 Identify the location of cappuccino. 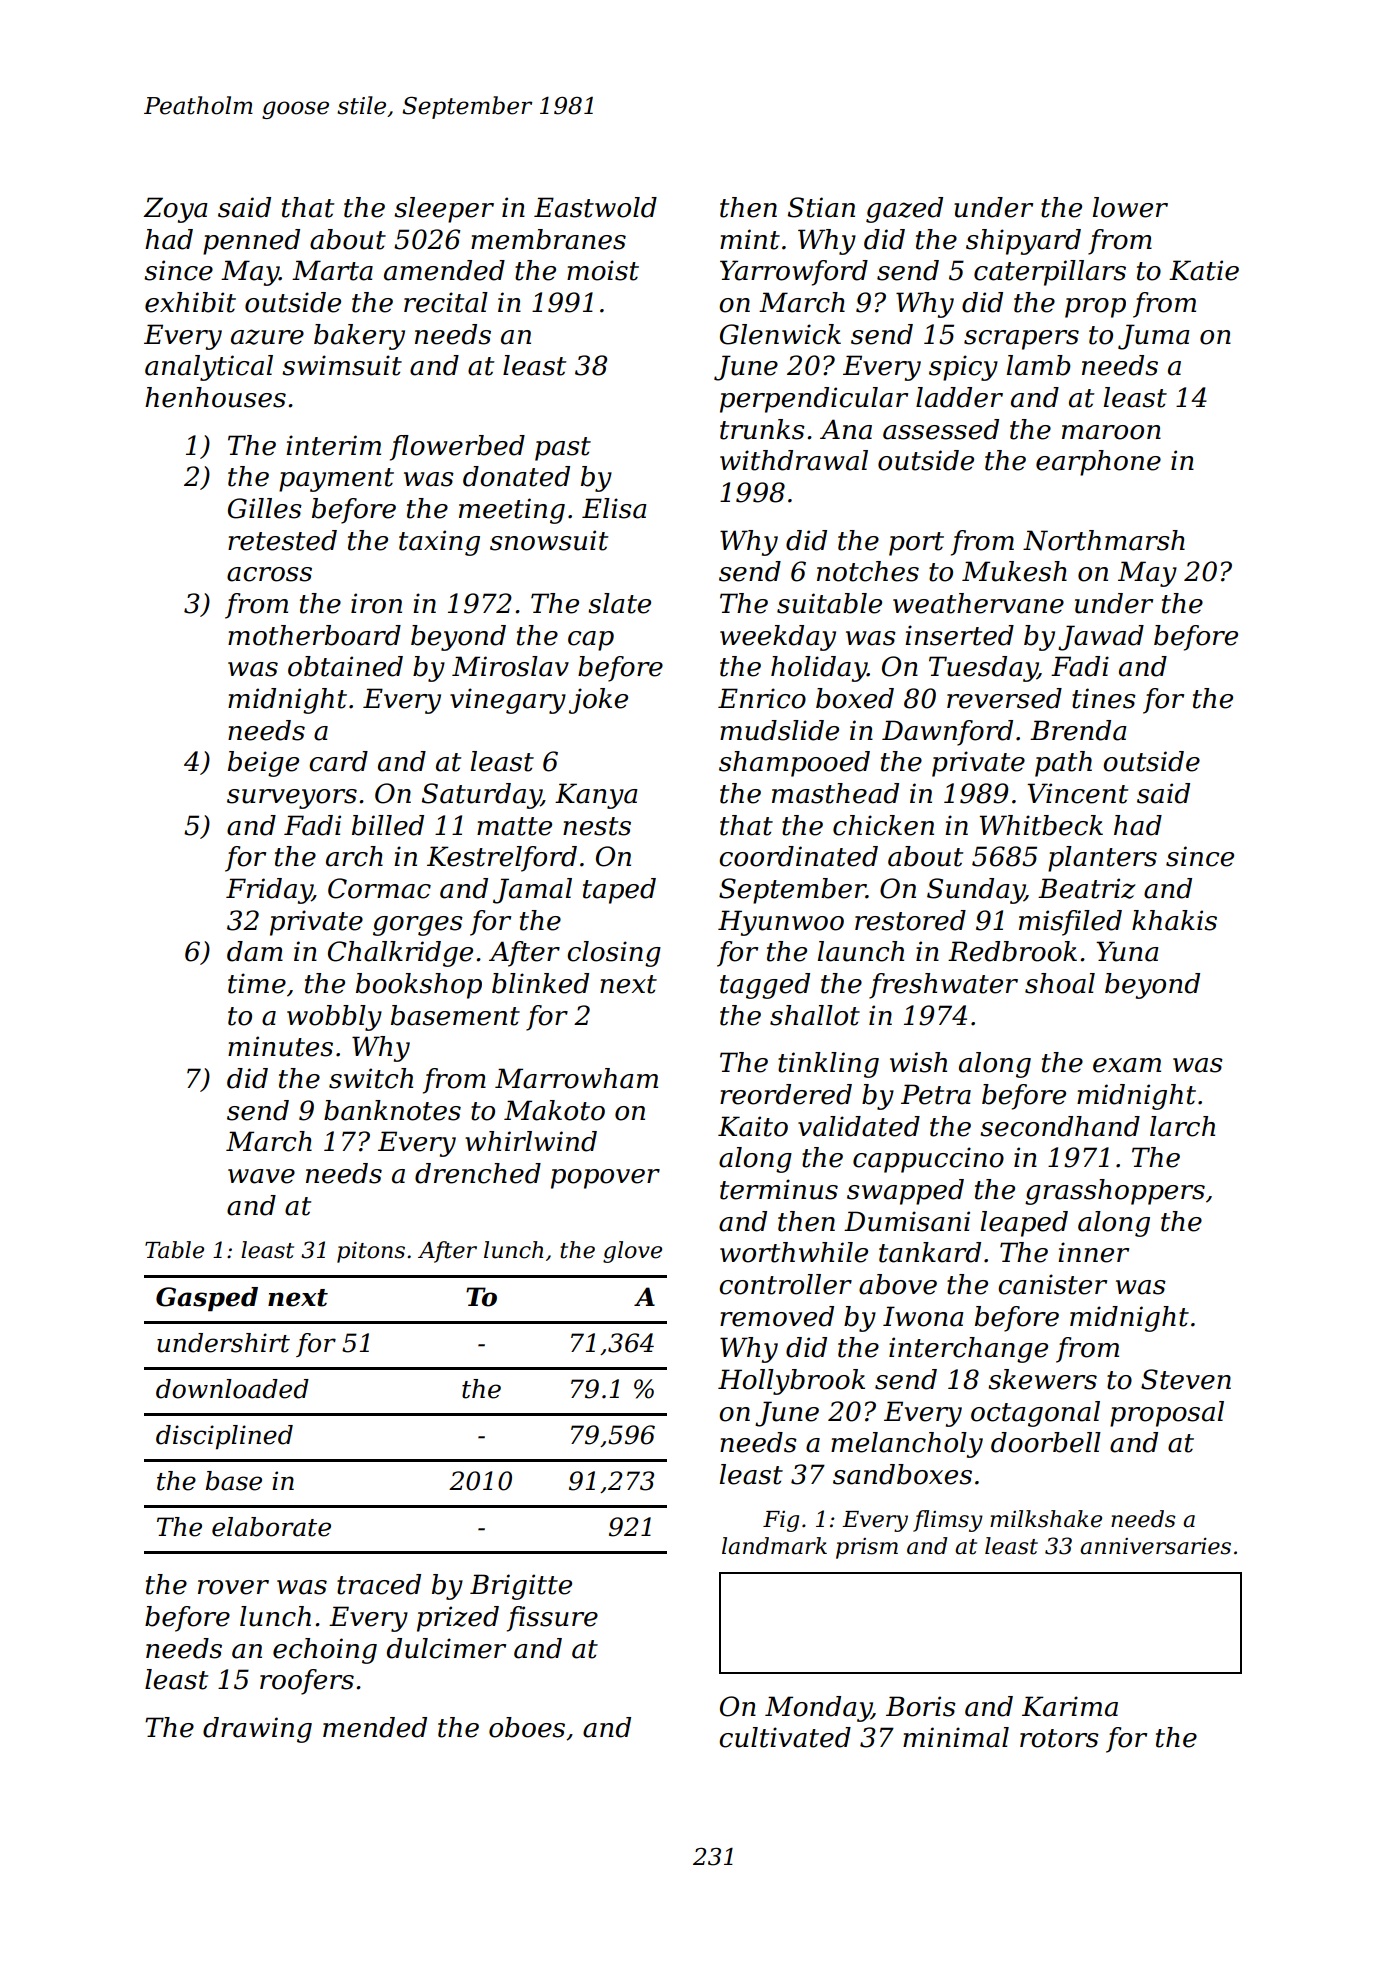
(928, 1160).
